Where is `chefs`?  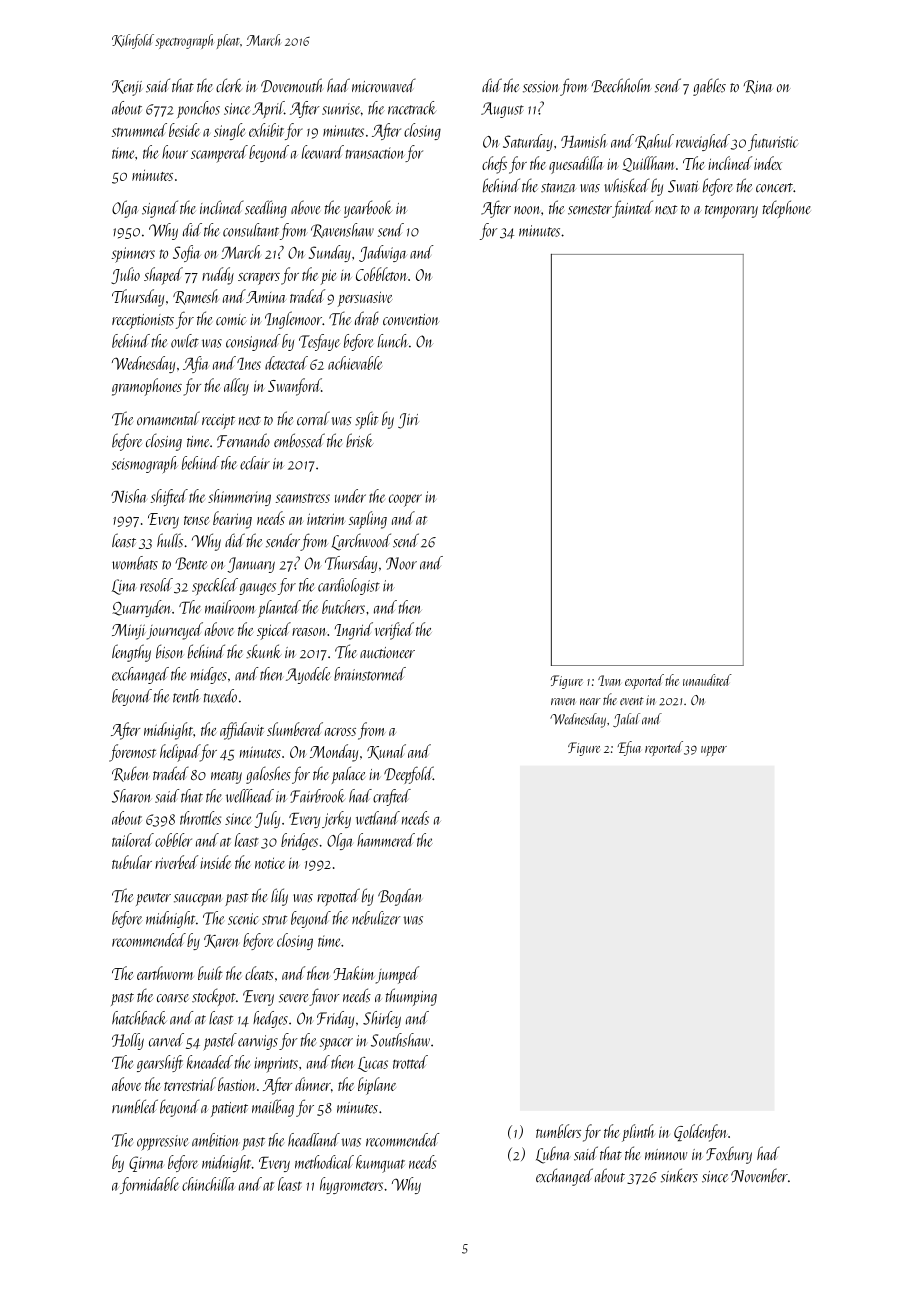 chefs is located at coordinates (494, 165).
